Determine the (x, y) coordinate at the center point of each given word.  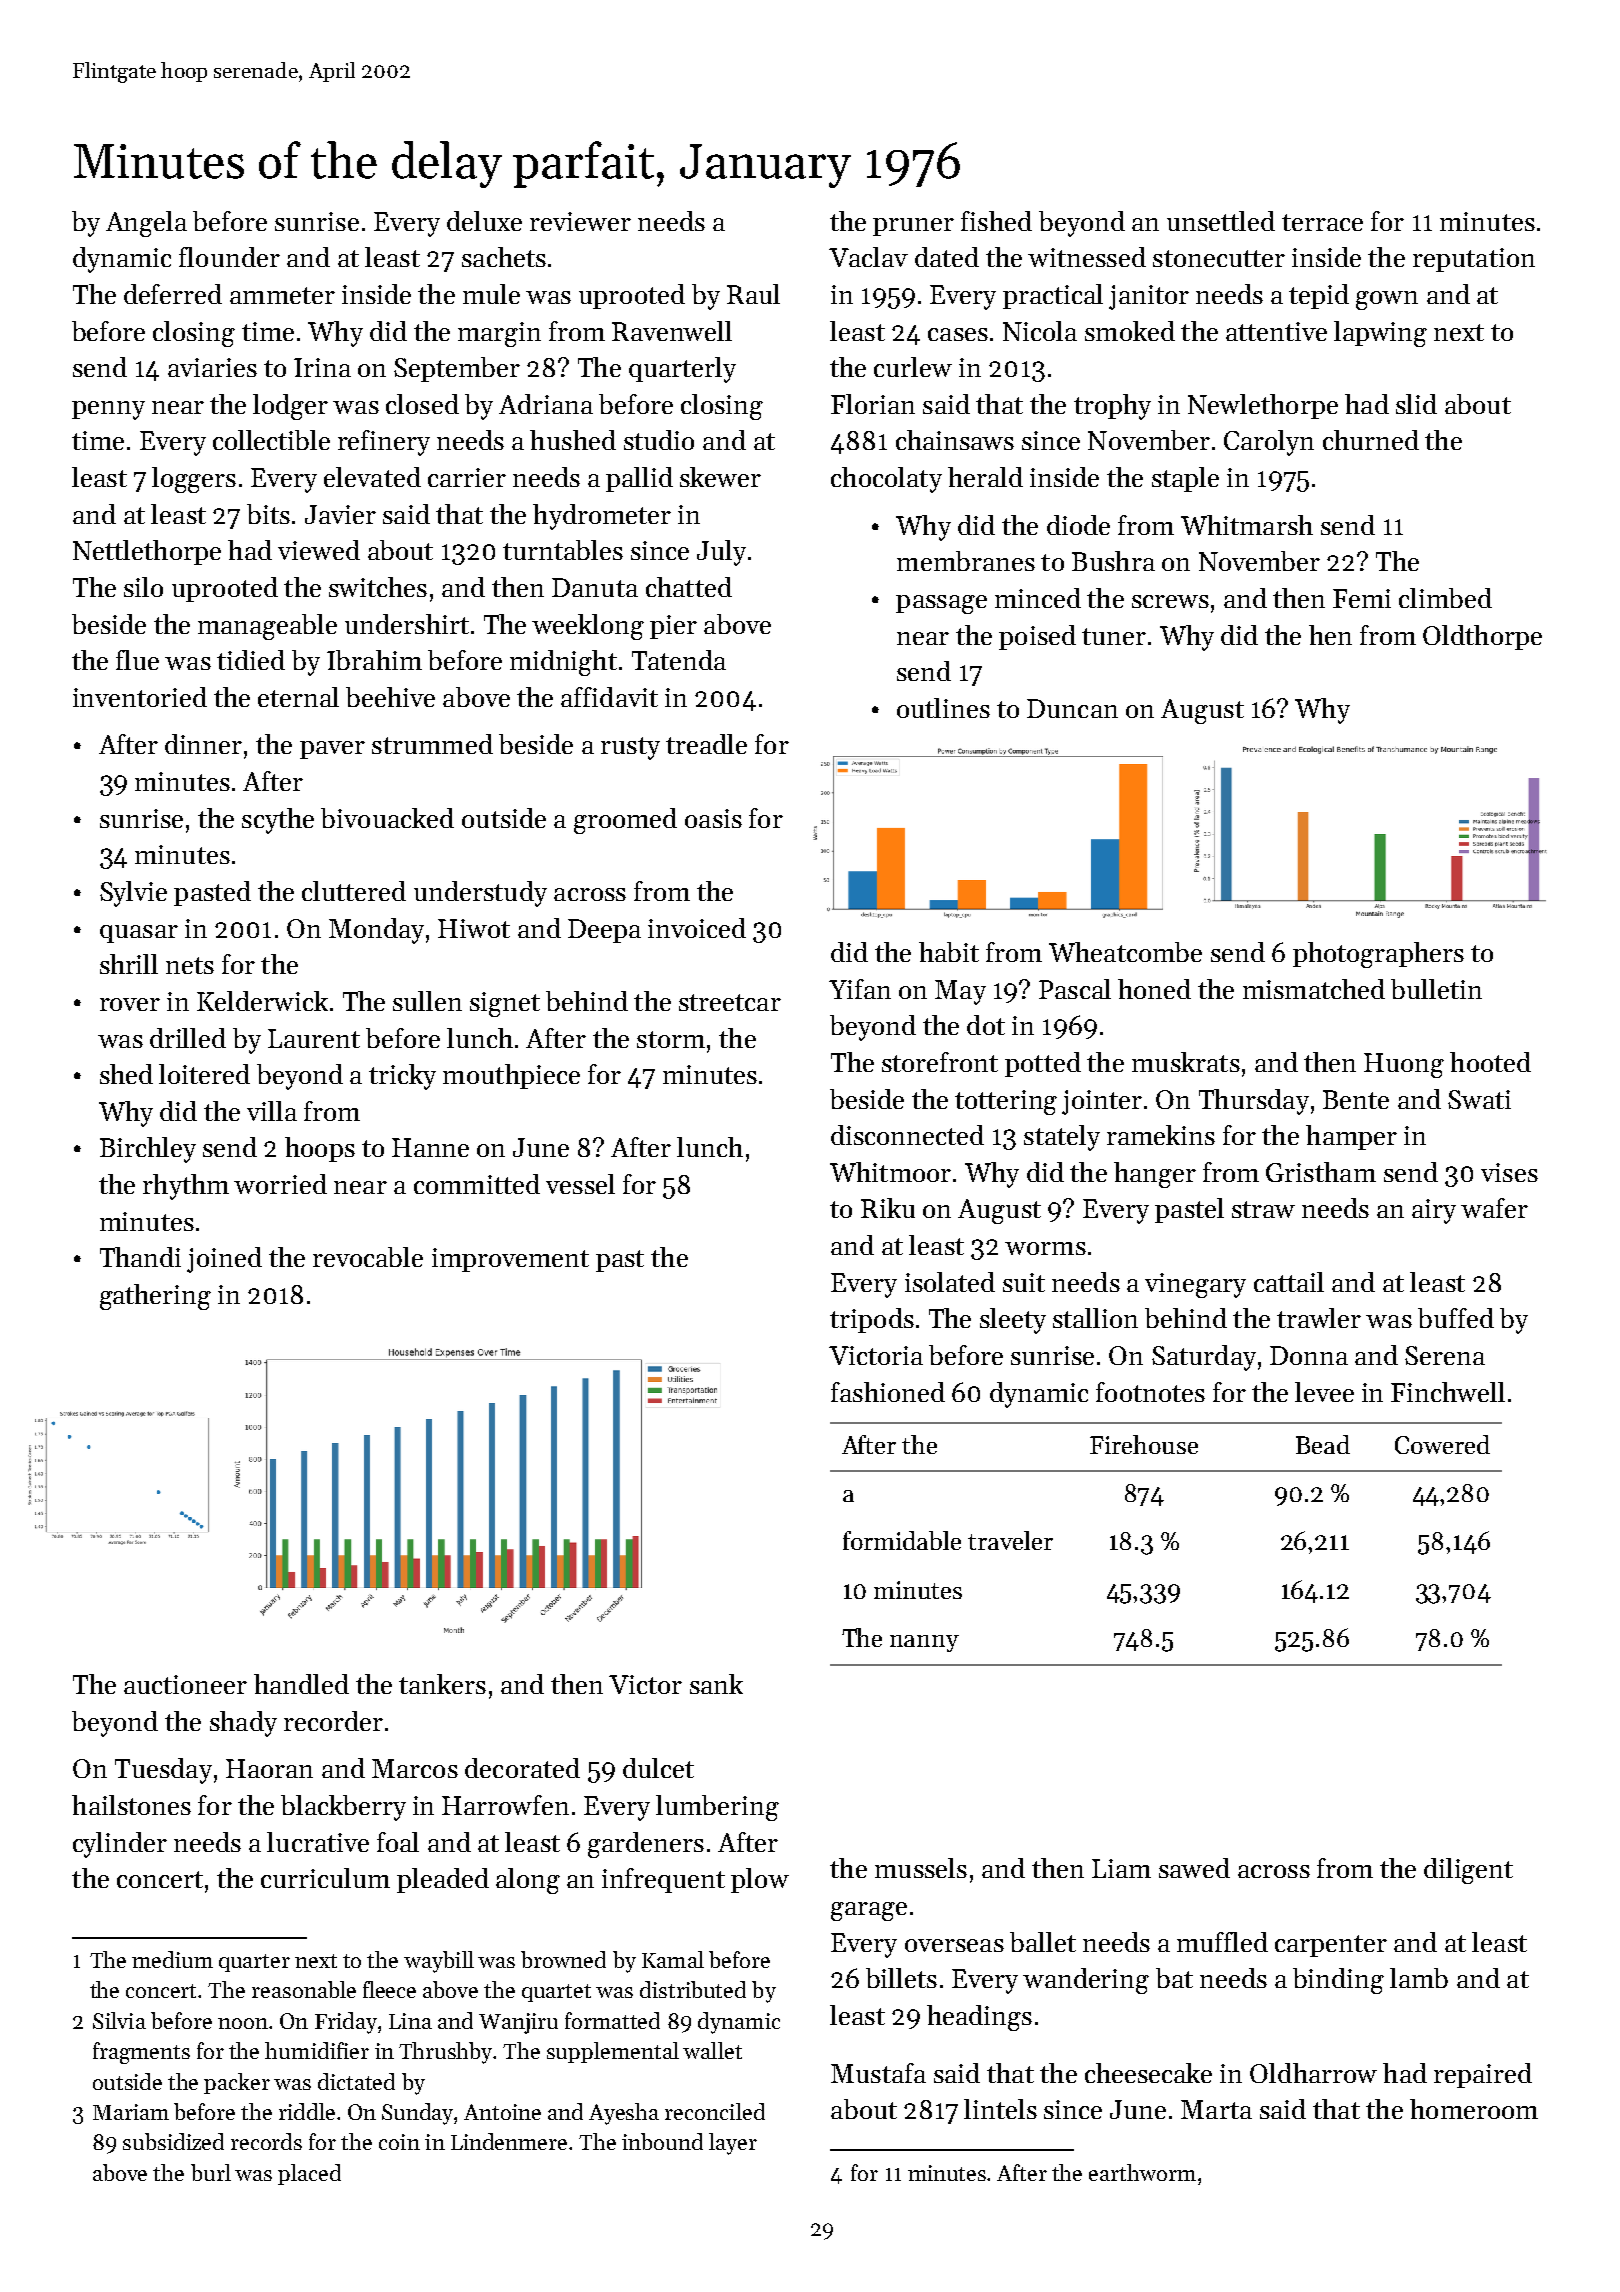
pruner (913, 227)
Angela (146, 224)
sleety (1013, 1321)
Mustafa (878, 2073)
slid (1416, 404)
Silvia (119, 2020)
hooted (1490, 1062)
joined (224, 1260)
